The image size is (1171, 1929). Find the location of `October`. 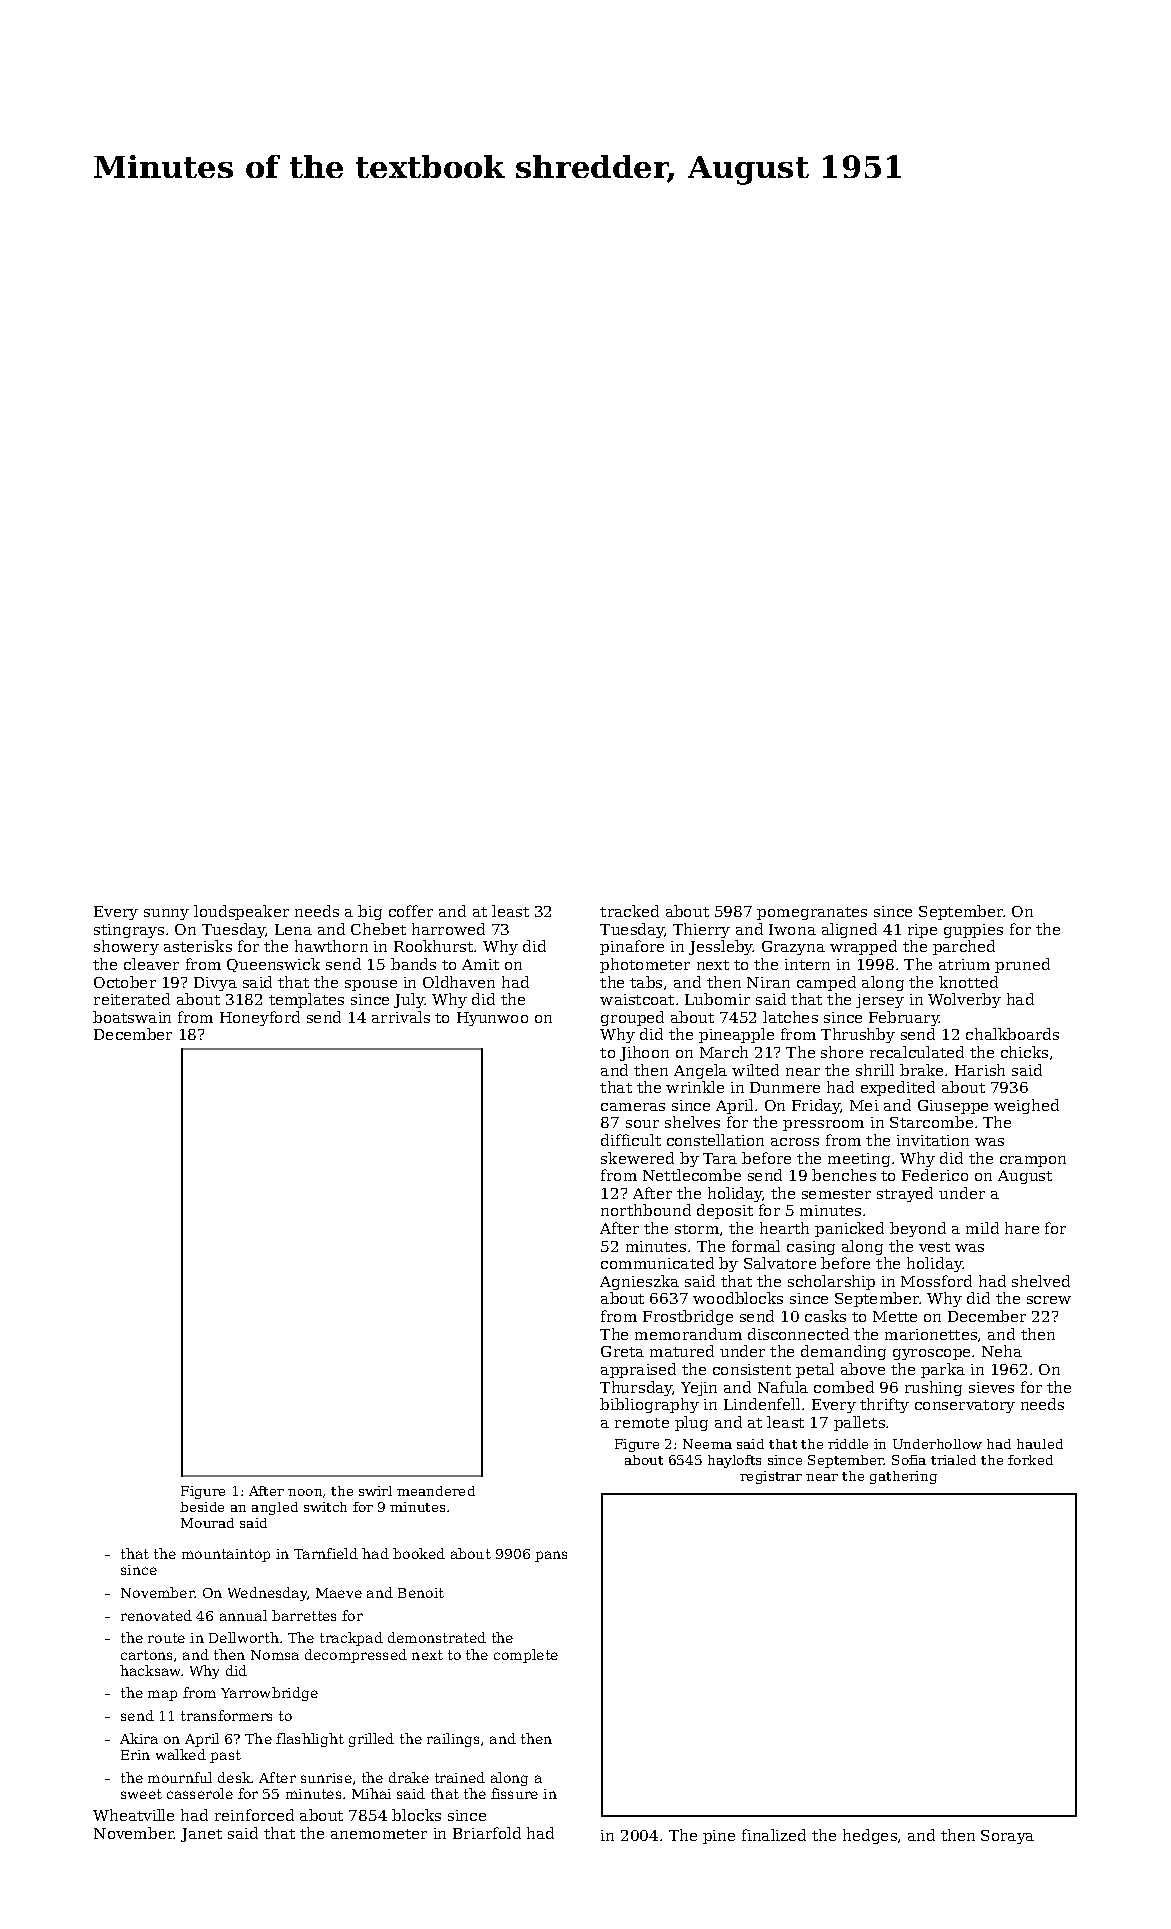

October is located at coordinates (125, 982).
